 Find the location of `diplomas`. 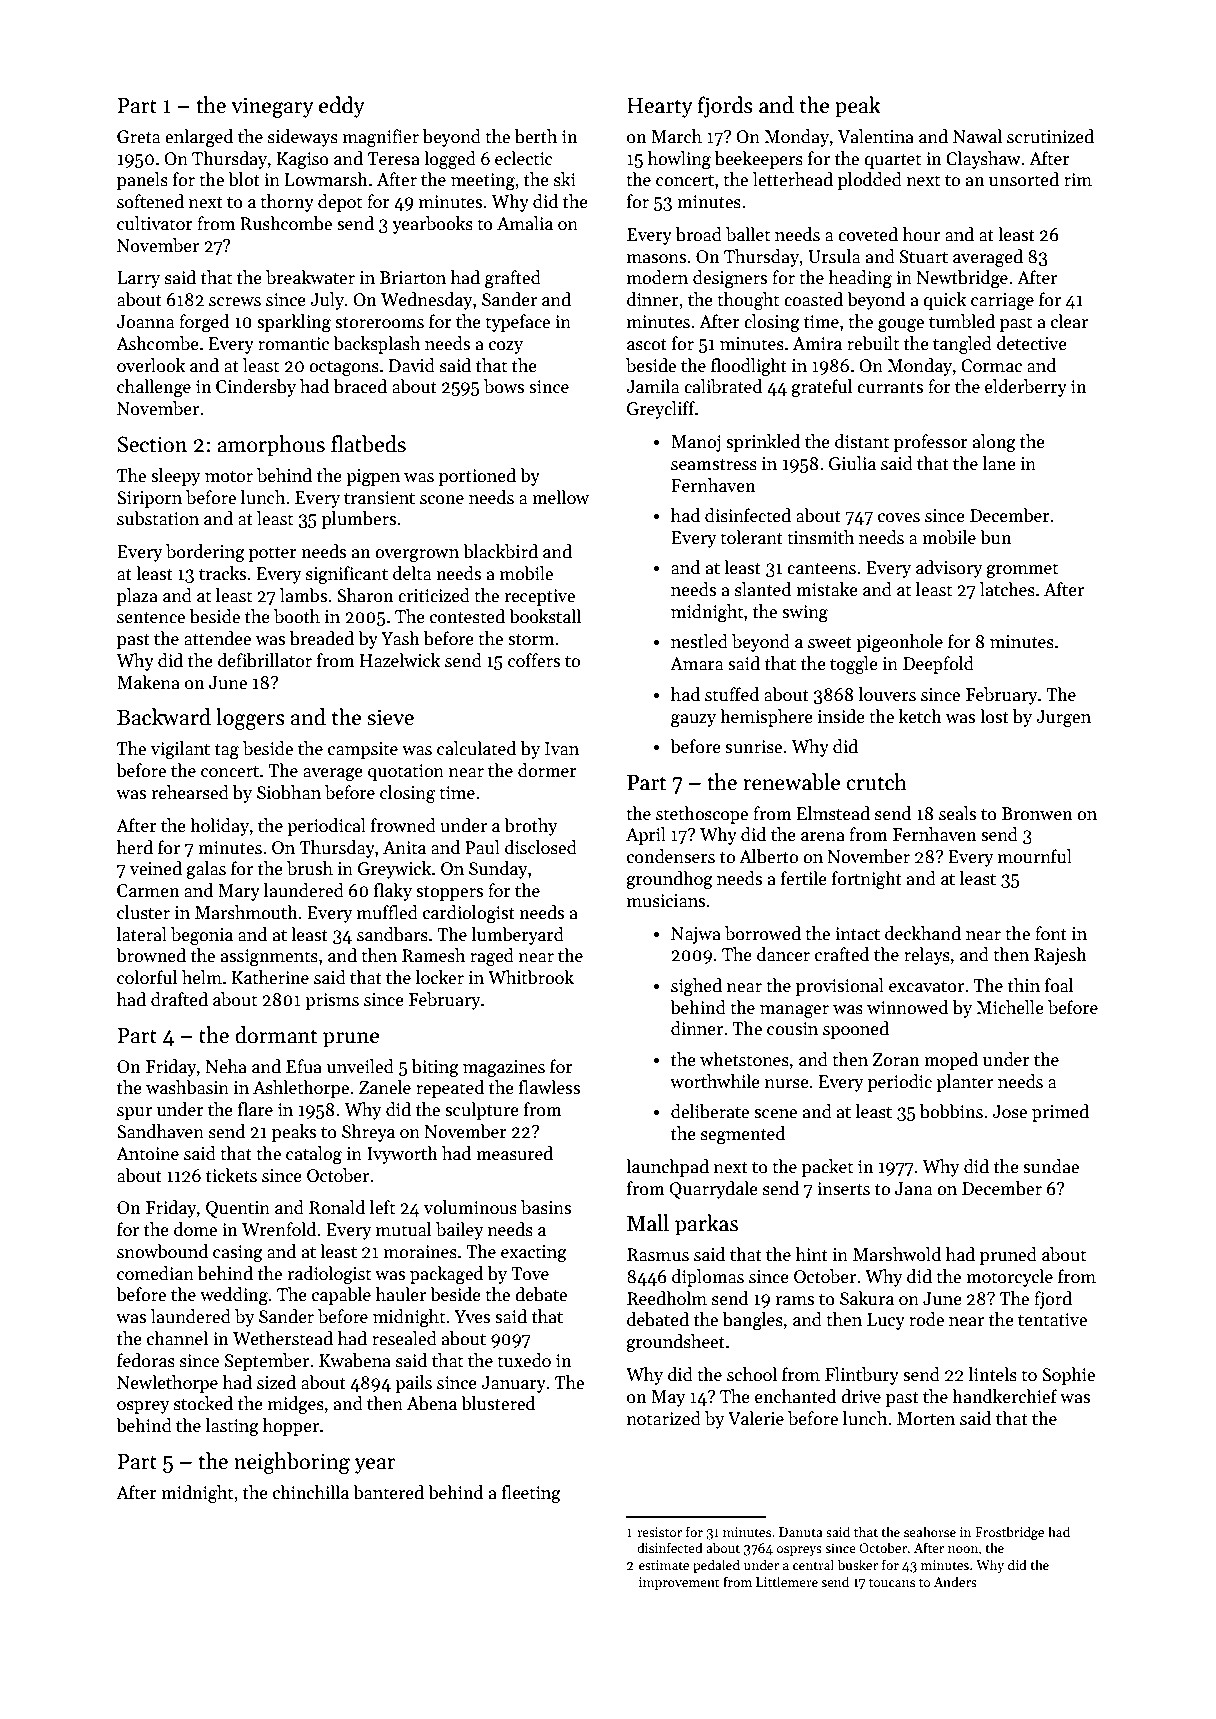

diplomas is located at coordinates (708, 1278).
